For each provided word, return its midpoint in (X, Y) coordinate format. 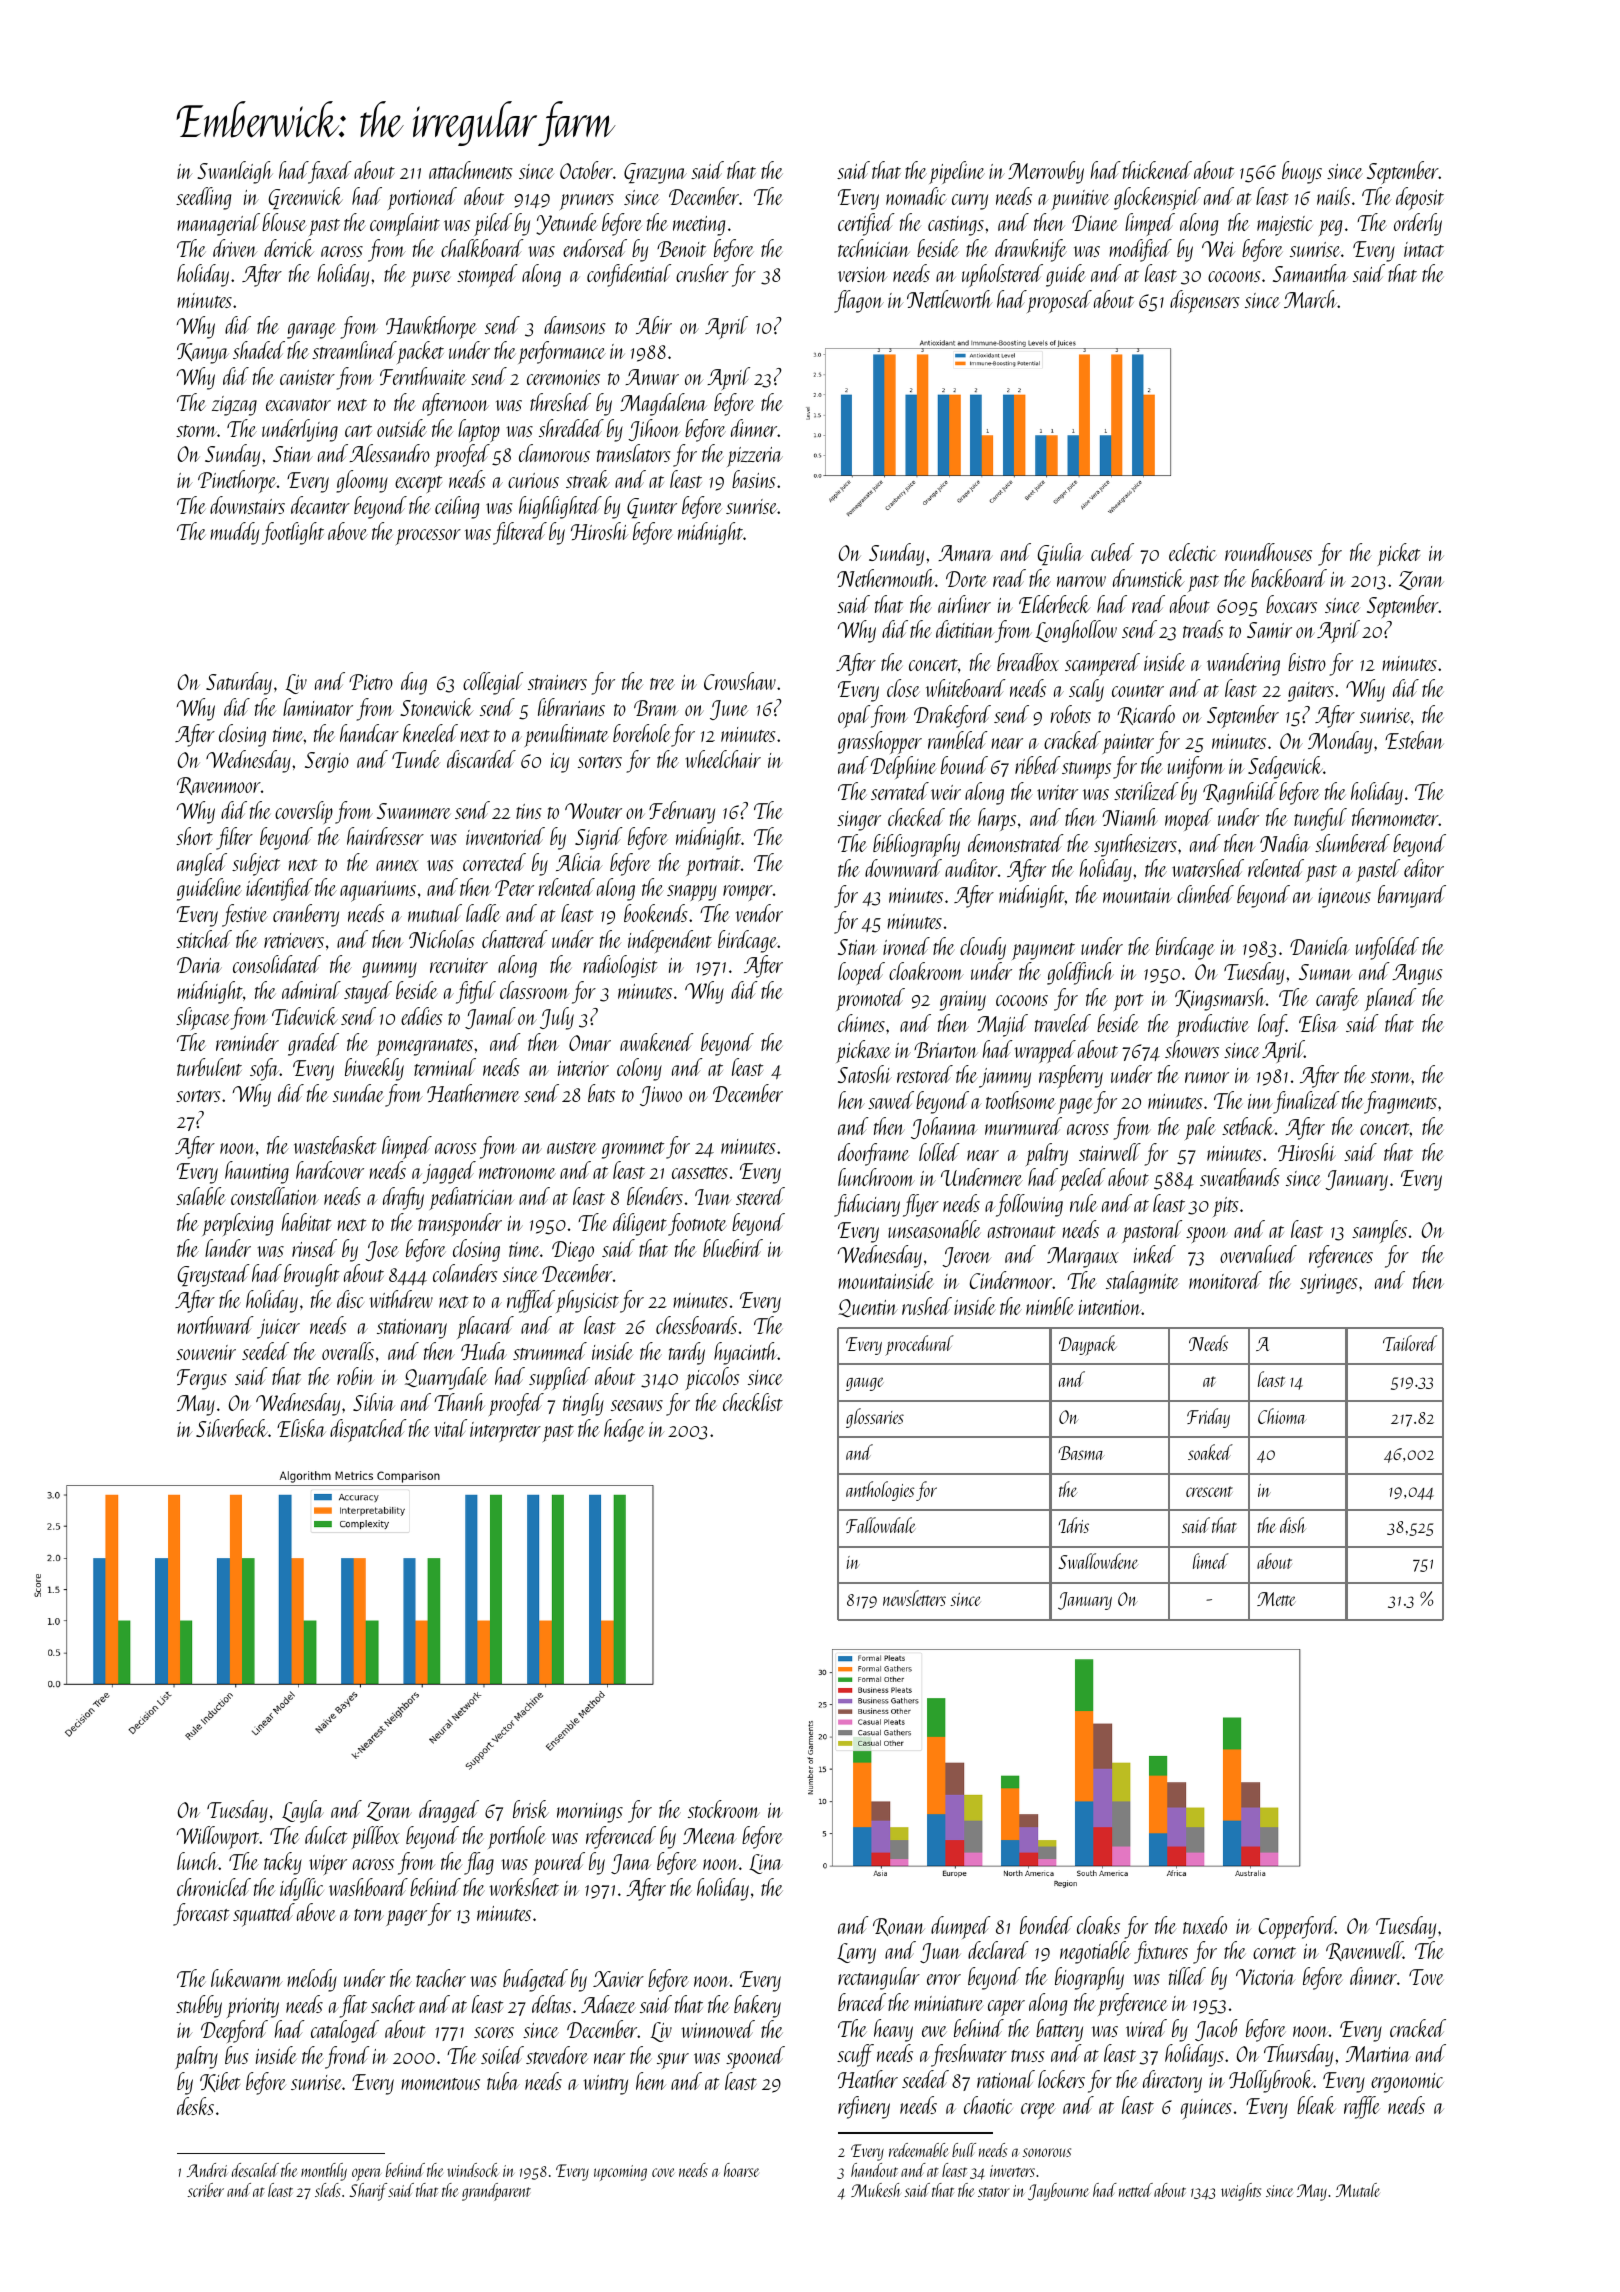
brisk (531, 1809)
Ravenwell (1364, 1951)
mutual (435, 913)
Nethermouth (886, 578)
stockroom (723, 1809)
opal (854, 716)
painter (1128, 744)
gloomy (362, 481)
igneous (1344, 898)
